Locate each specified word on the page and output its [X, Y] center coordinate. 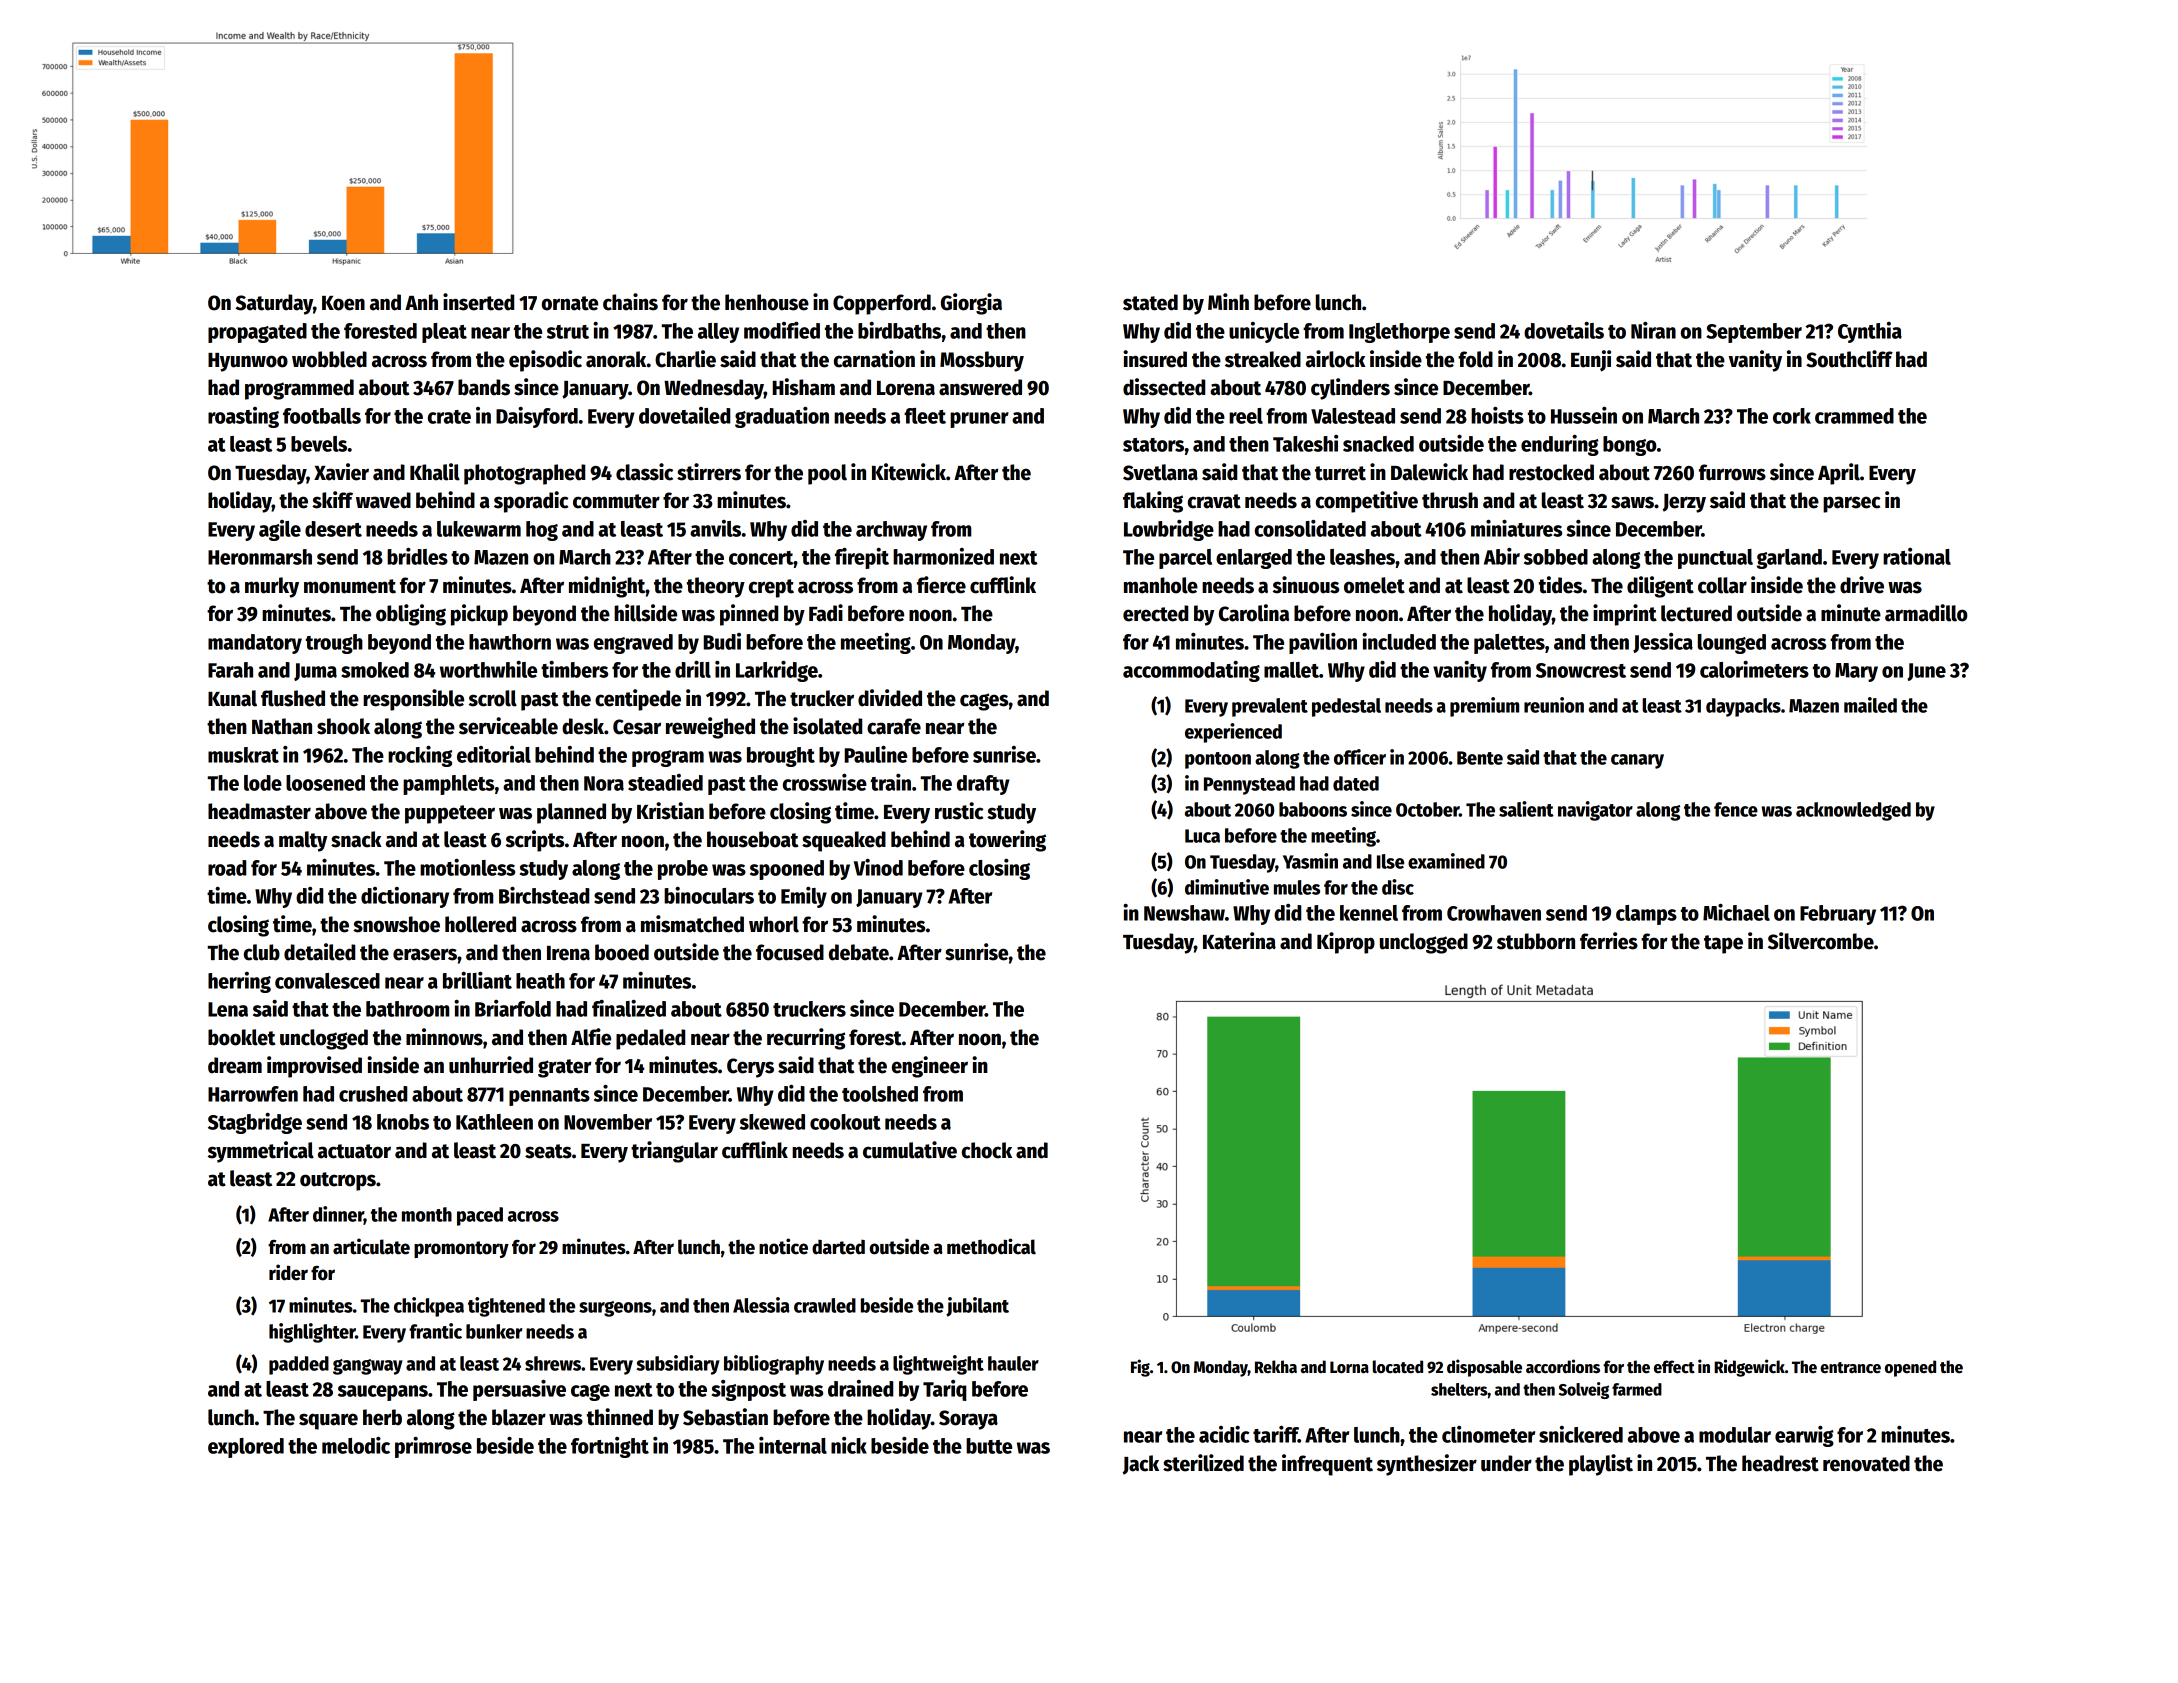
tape [1723, 944]
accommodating [1191, 671]
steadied [665, 782]
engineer [930, 1067]
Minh [1228, 301]
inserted [478, 302]
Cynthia [1870, 332]
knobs [403, 1122]
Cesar [637, 727]
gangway [368, 1367]
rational [1917, 556]
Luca [1202, 836]
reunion [1554, 705]
